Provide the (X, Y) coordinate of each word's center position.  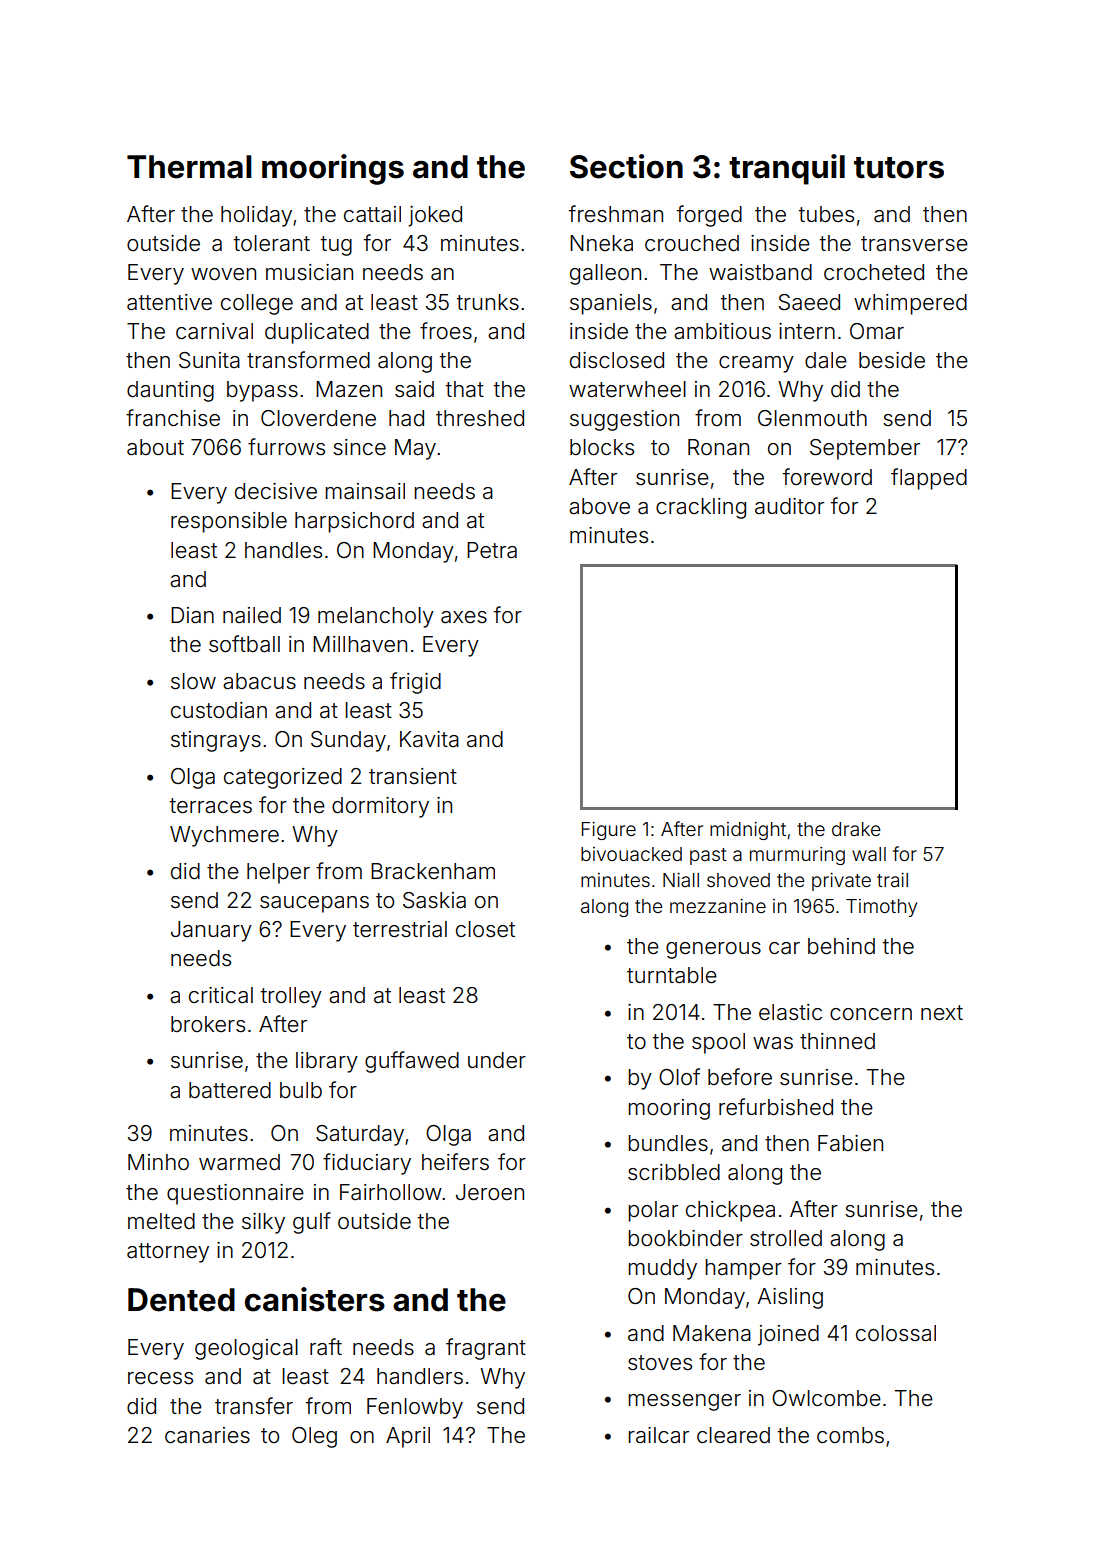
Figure (609, 831)
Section (626, 166)
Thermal (189, 167)
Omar (877, 331)
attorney (168, 1253)
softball (244, 644)
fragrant (486, 1349)
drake (856, 829)
